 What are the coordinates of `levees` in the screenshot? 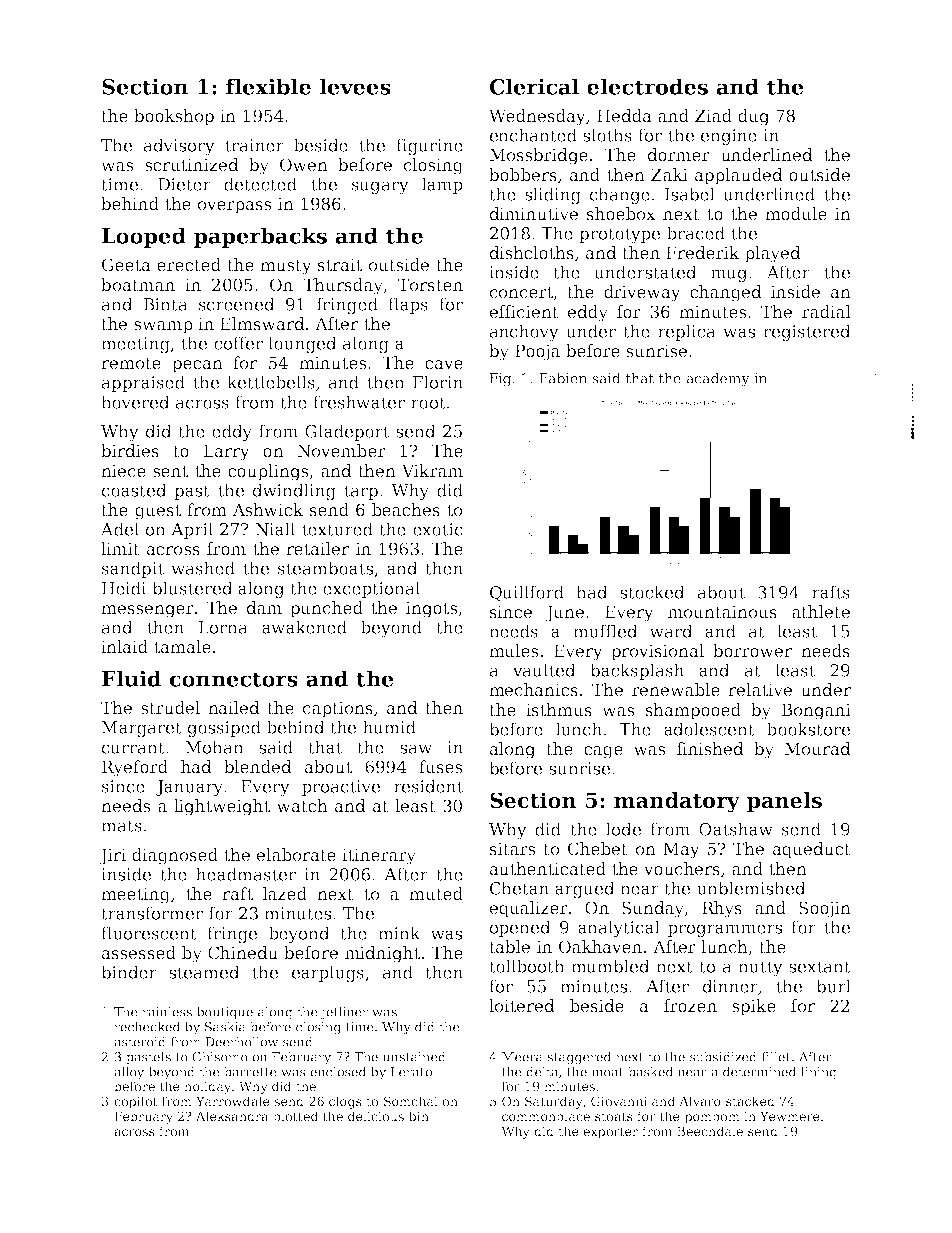 It's located at (355, 86).
